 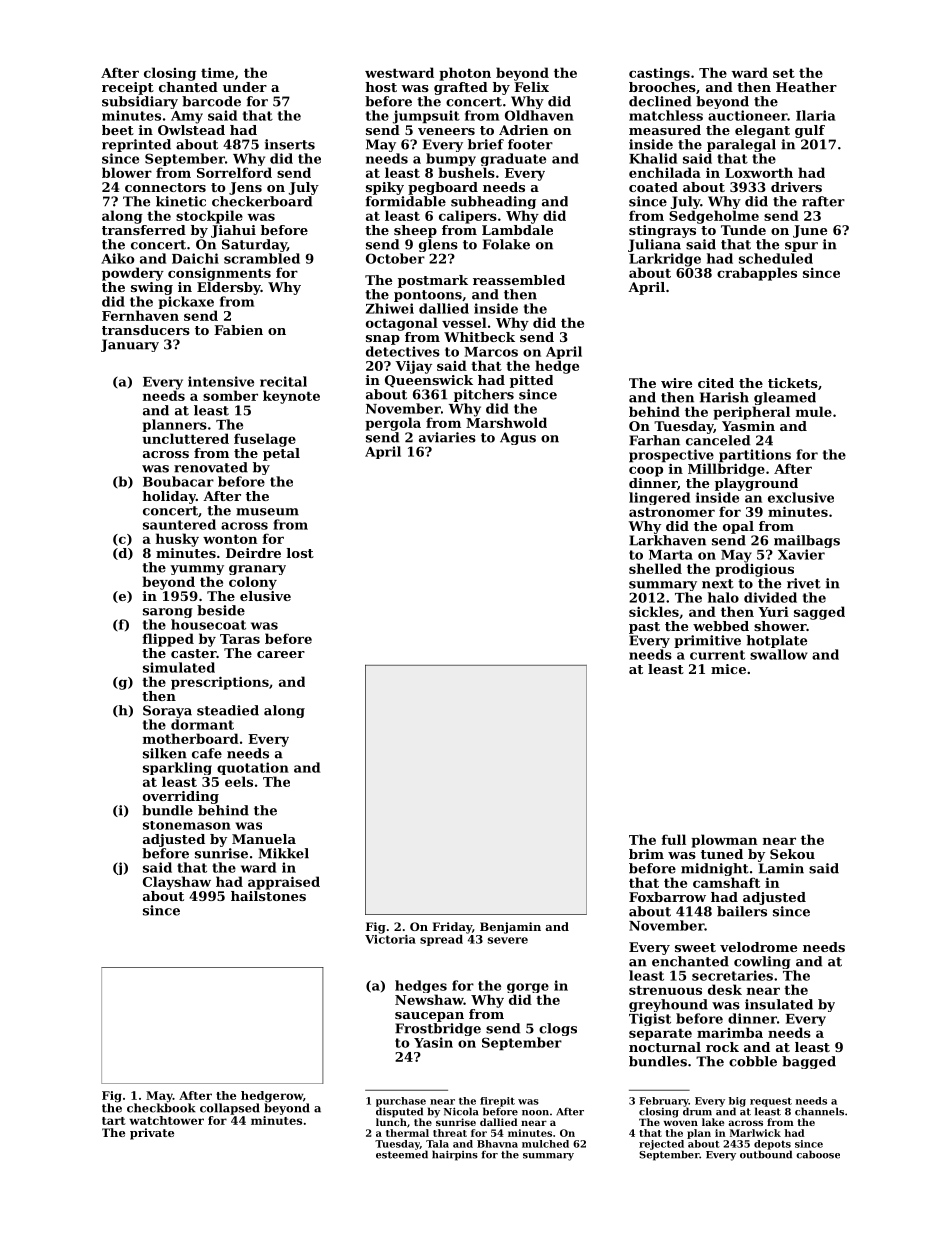 What do you see at coordinates (230, 1109) in the image?
I see `collapsed` at bounding box center [230, 1109].
